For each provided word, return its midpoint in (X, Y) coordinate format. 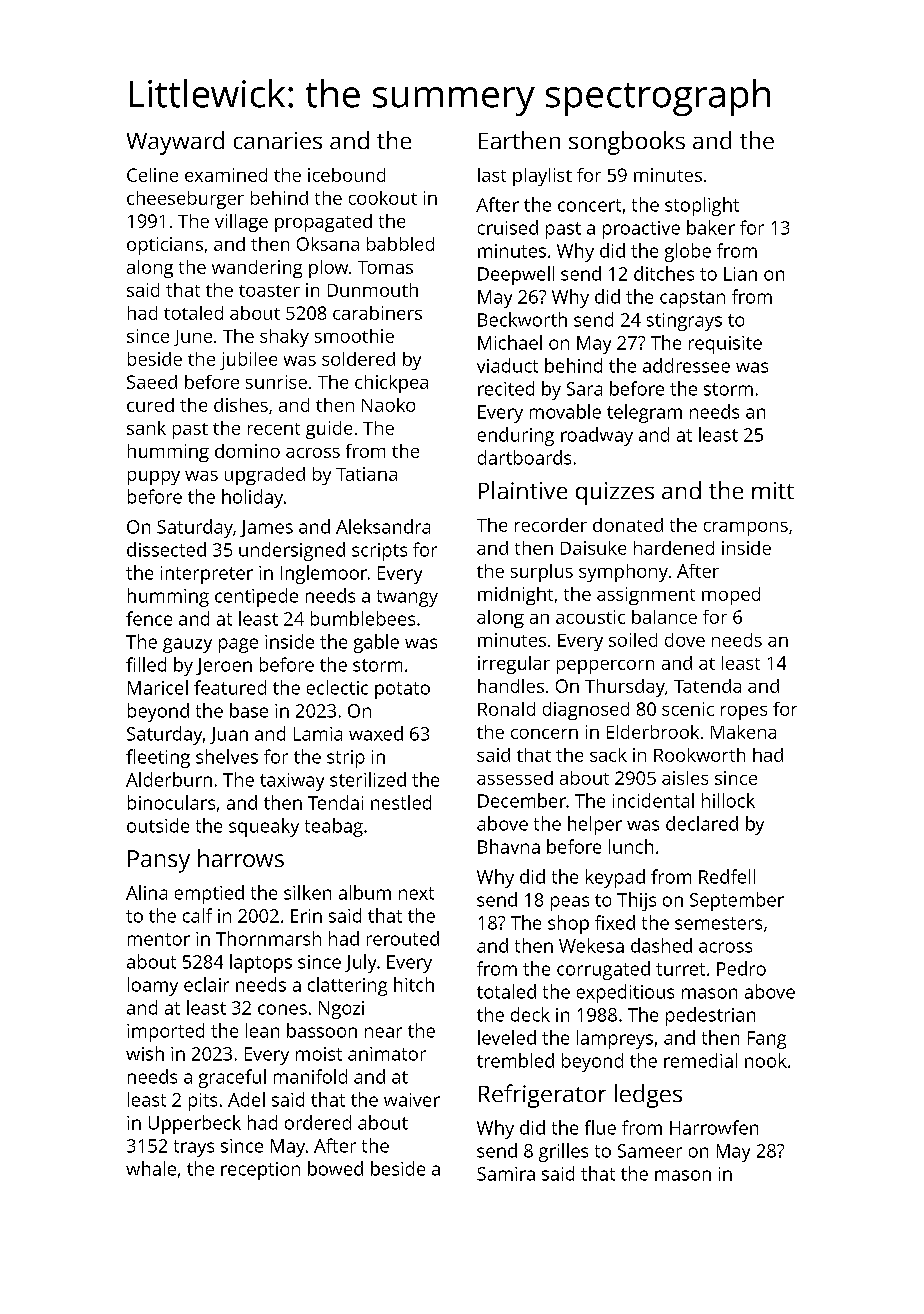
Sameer (650, 1151)
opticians (165, 246)
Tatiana (366, 474)
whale (151, 1168)
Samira (506, 1174)
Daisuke (593, 548)
